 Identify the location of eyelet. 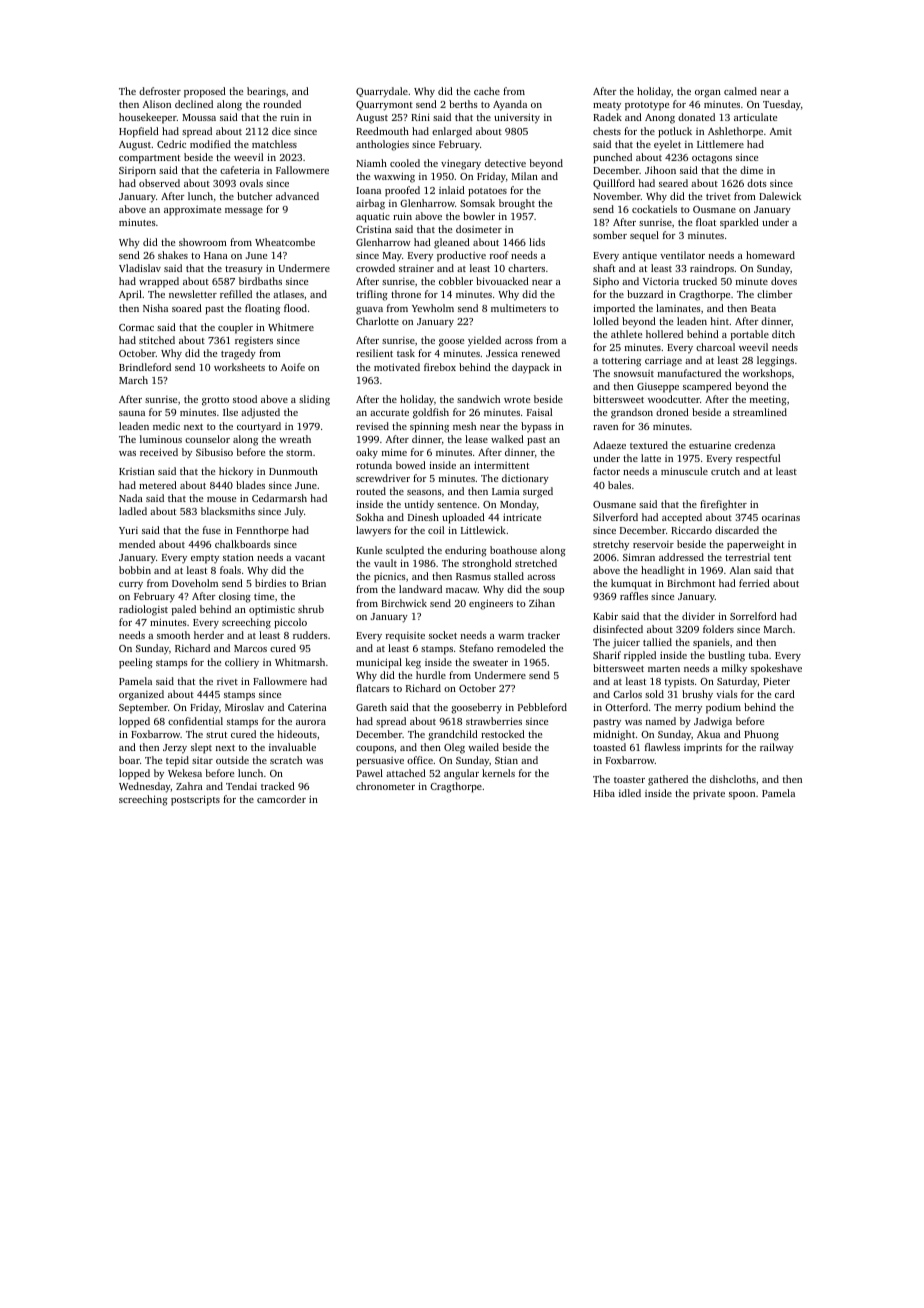
(667, 145).
